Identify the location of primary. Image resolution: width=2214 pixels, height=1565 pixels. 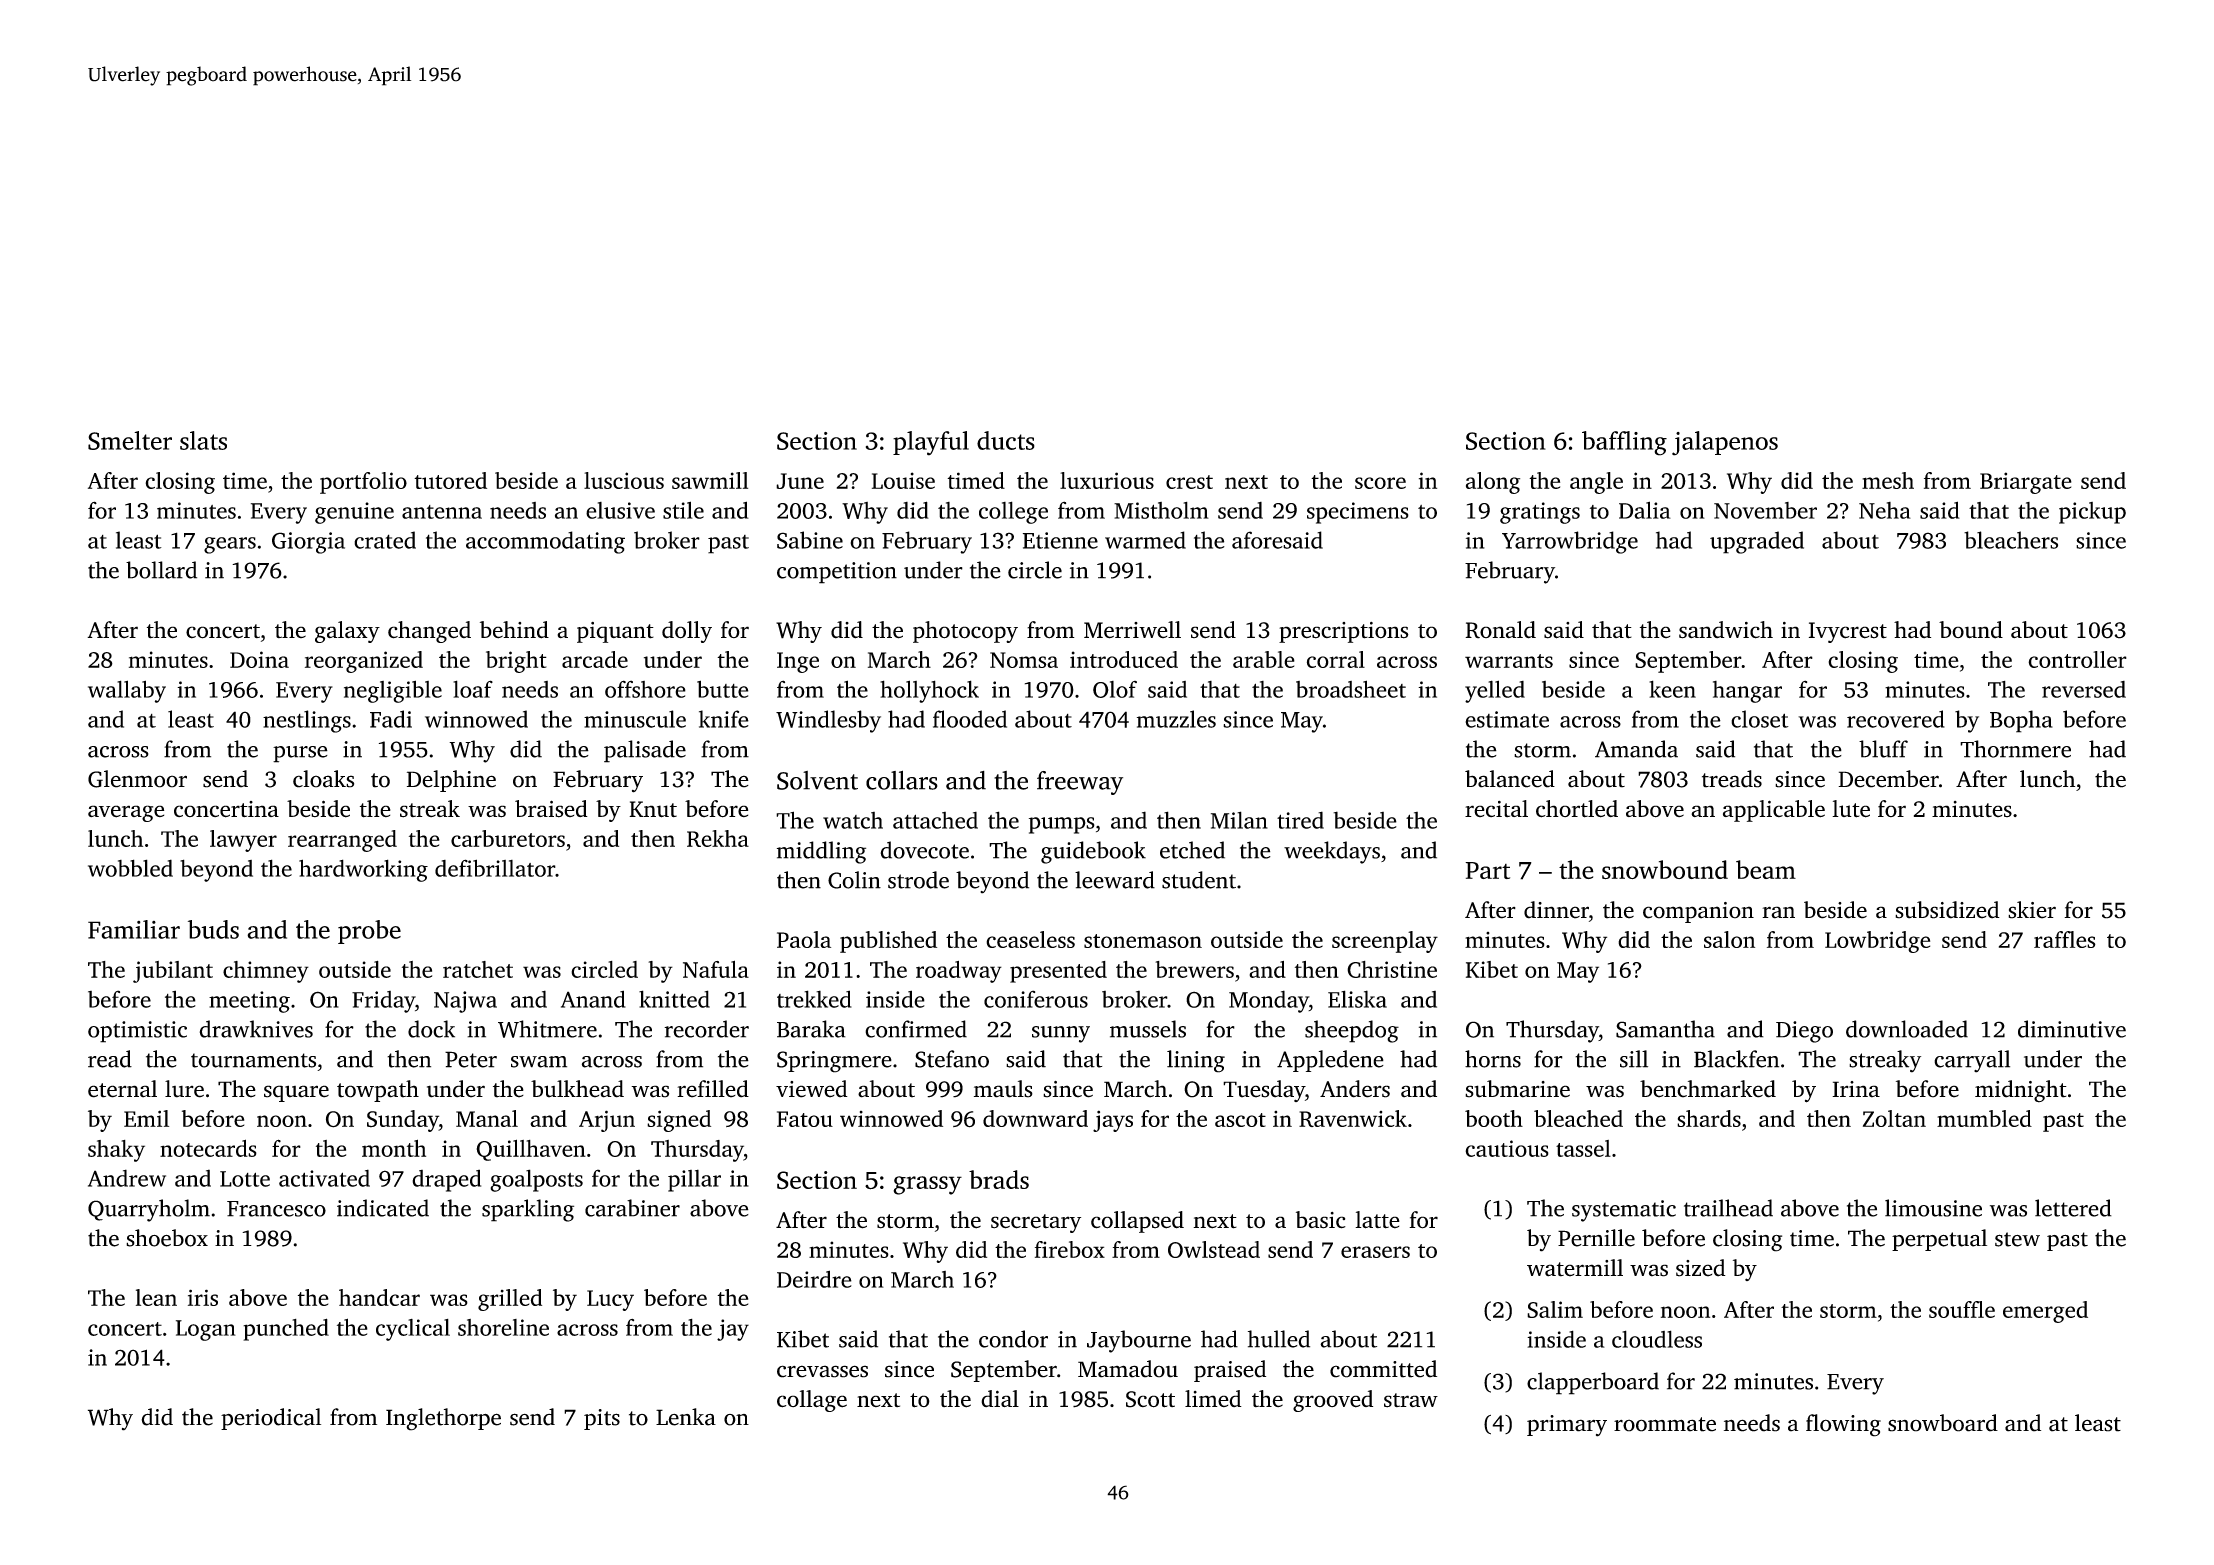
(1567, 1426).
